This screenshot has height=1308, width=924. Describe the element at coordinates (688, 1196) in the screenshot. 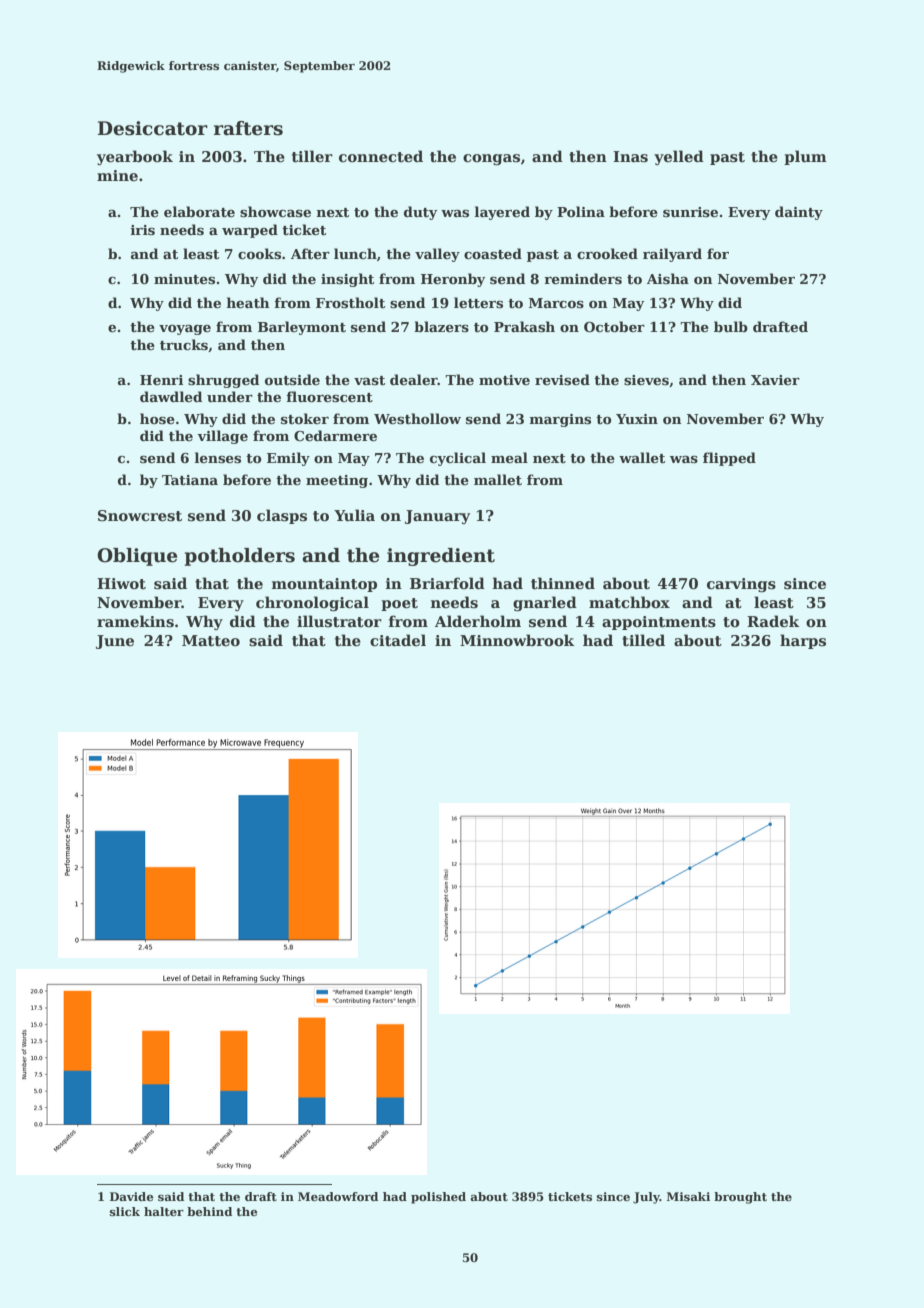

I see `Misaki` at that location.
